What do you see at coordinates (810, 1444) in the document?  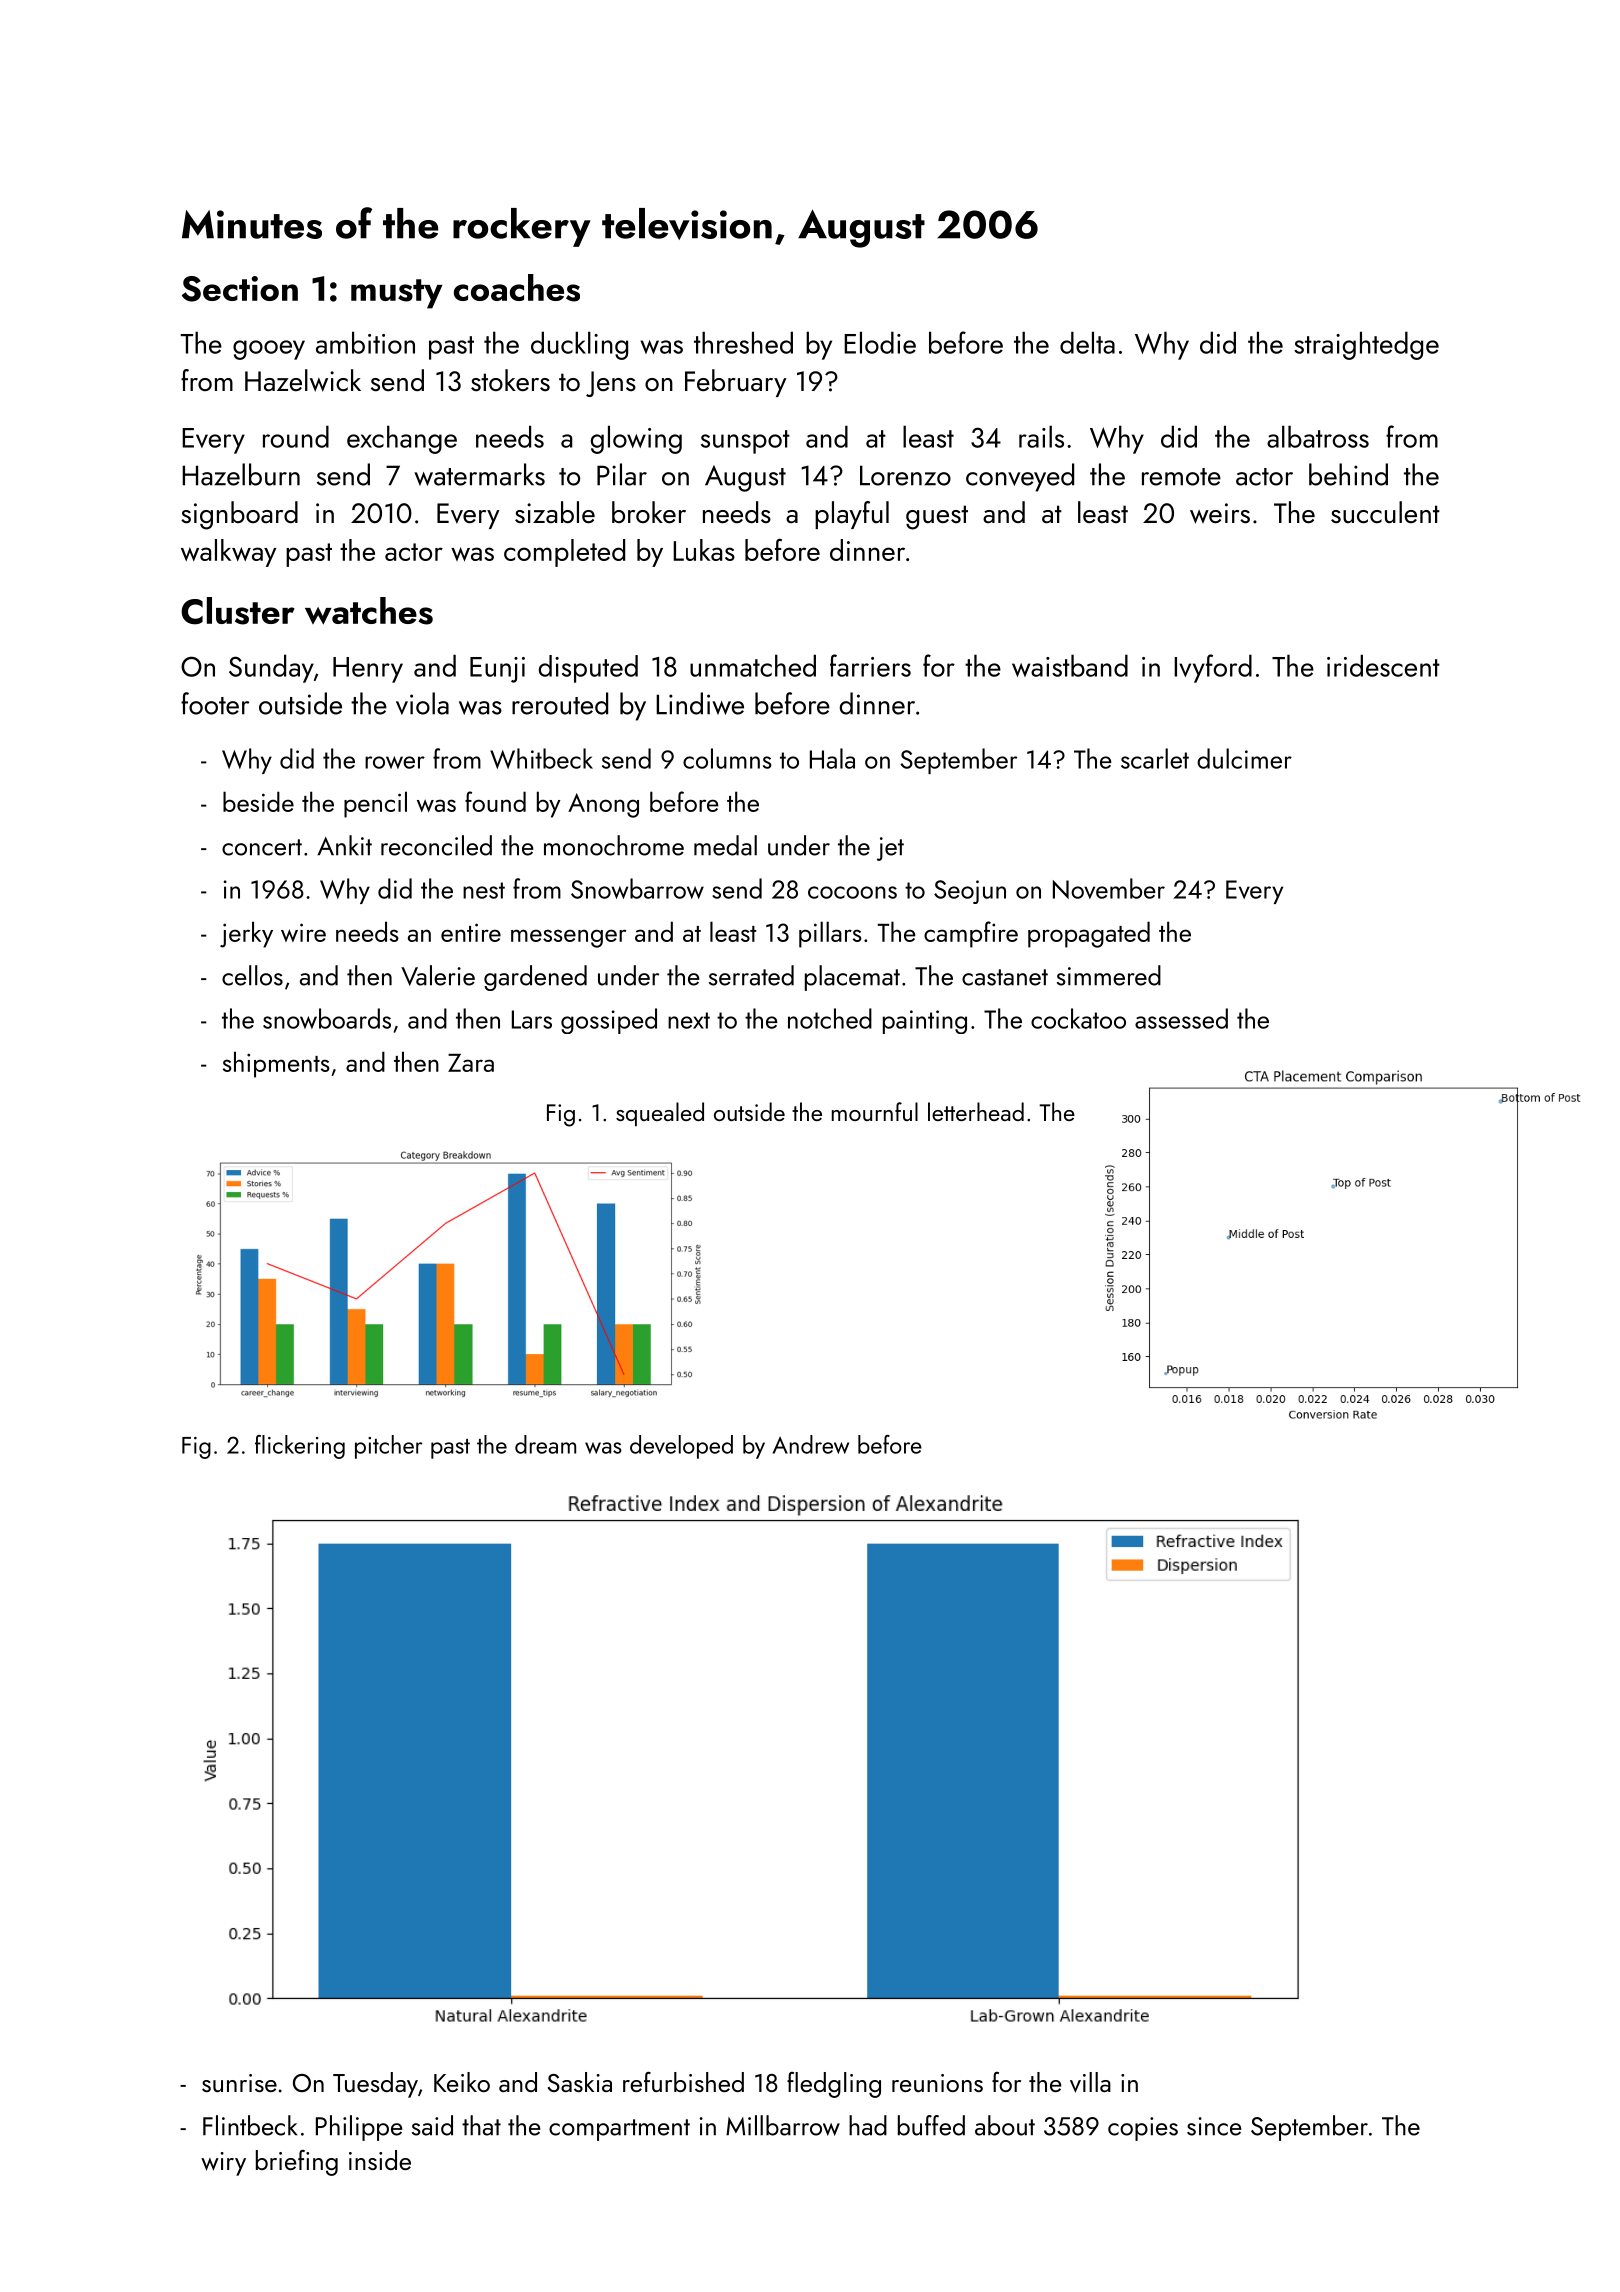 I see `Andrew` at bounding box center [810, 1444].
